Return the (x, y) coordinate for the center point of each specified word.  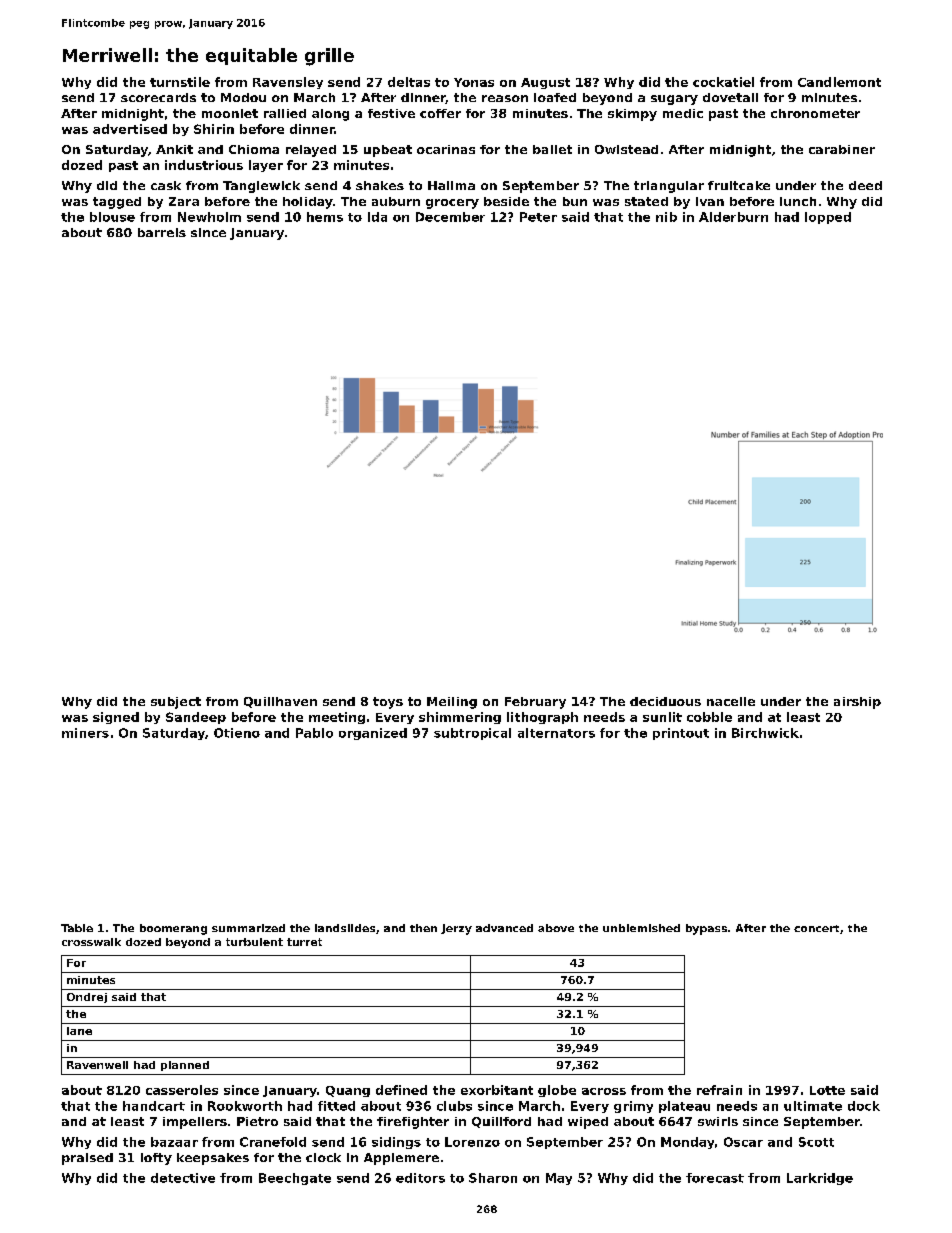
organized (373, 734)
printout (681, 734)
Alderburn (733, 217)
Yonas (474, 82)
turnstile (180, 82)
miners (85, 733)
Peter (538, 217)
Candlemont (839, 82)
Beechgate (295, 1179)
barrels (162, 232)
